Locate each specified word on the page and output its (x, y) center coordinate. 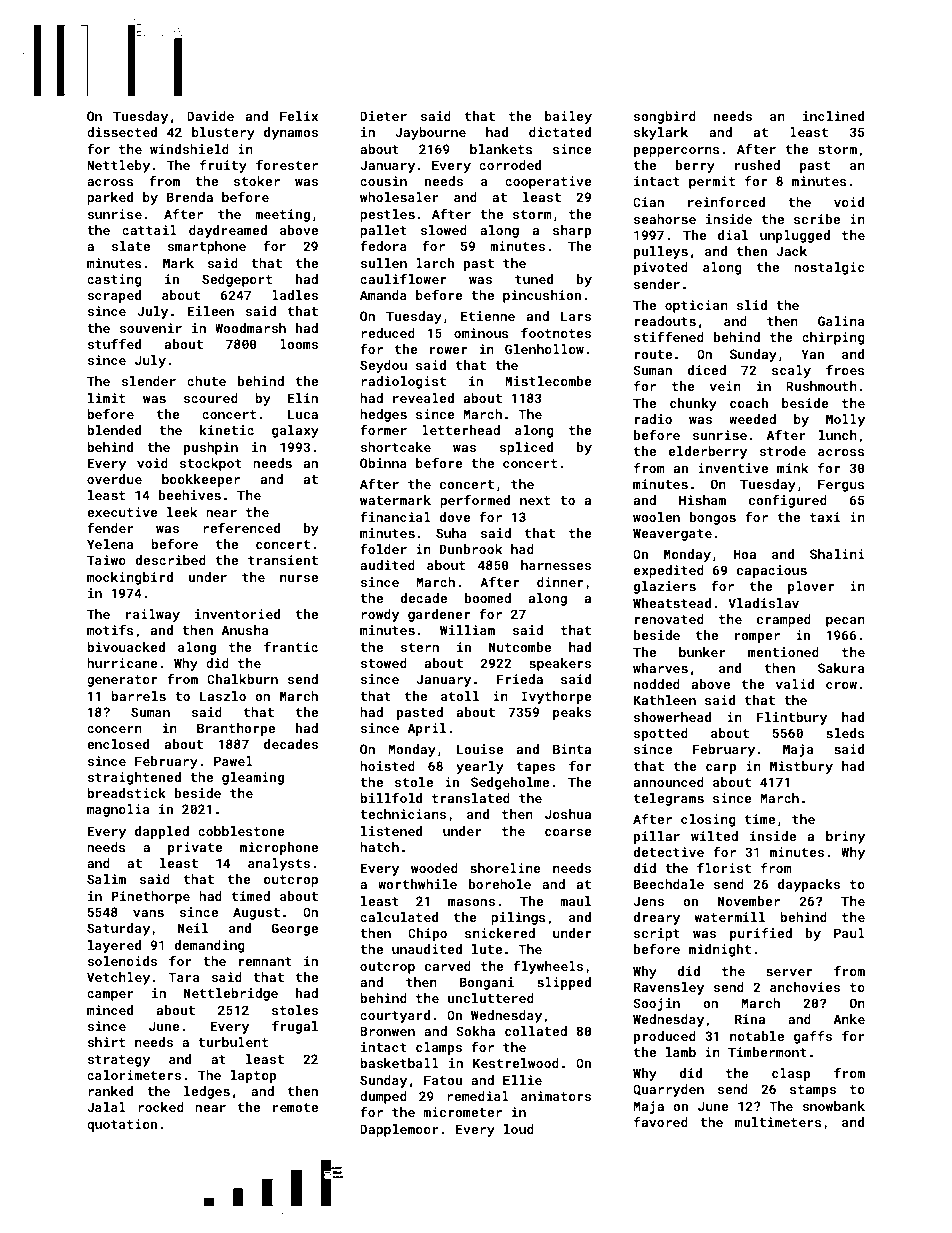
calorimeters (134, 1075)
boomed (488, 598)
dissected (122, 132)
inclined (833, 116)
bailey (568, 117)
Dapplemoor (399, 1130)
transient (283, 560)
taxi (825, 517)
